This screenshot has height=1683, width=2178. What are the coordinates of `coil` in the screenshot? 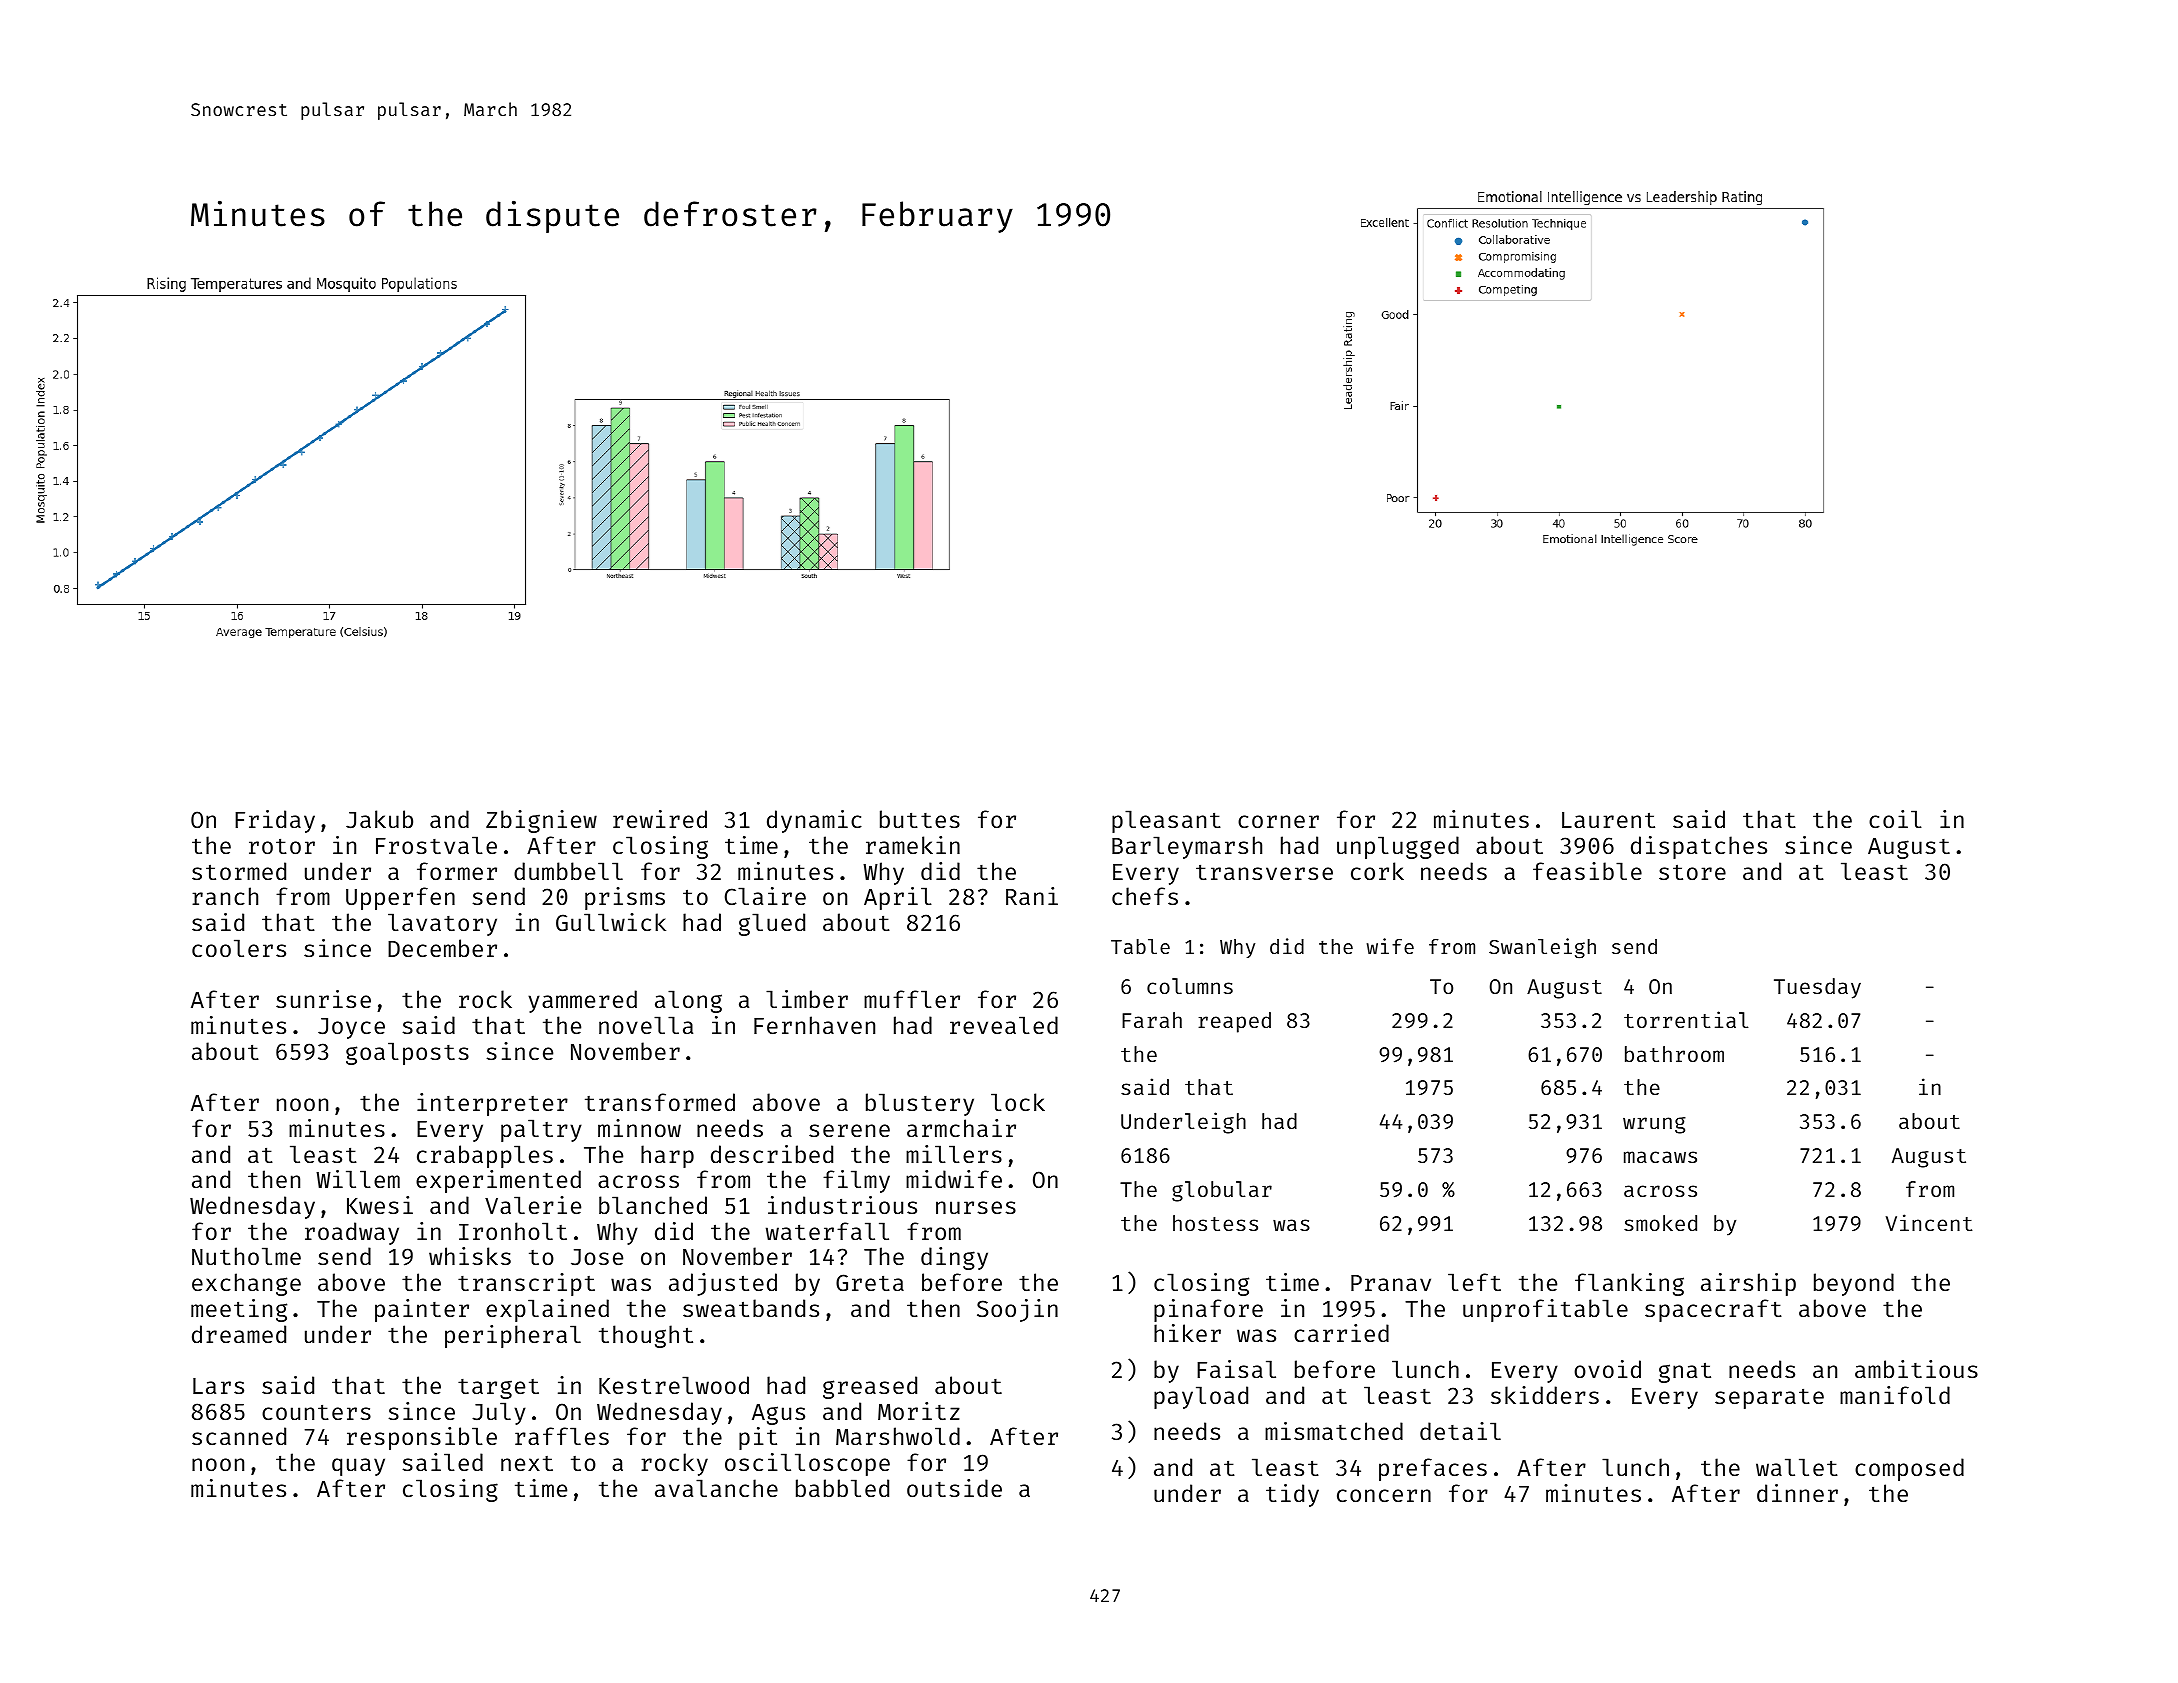 It's located at (1895, 819).
